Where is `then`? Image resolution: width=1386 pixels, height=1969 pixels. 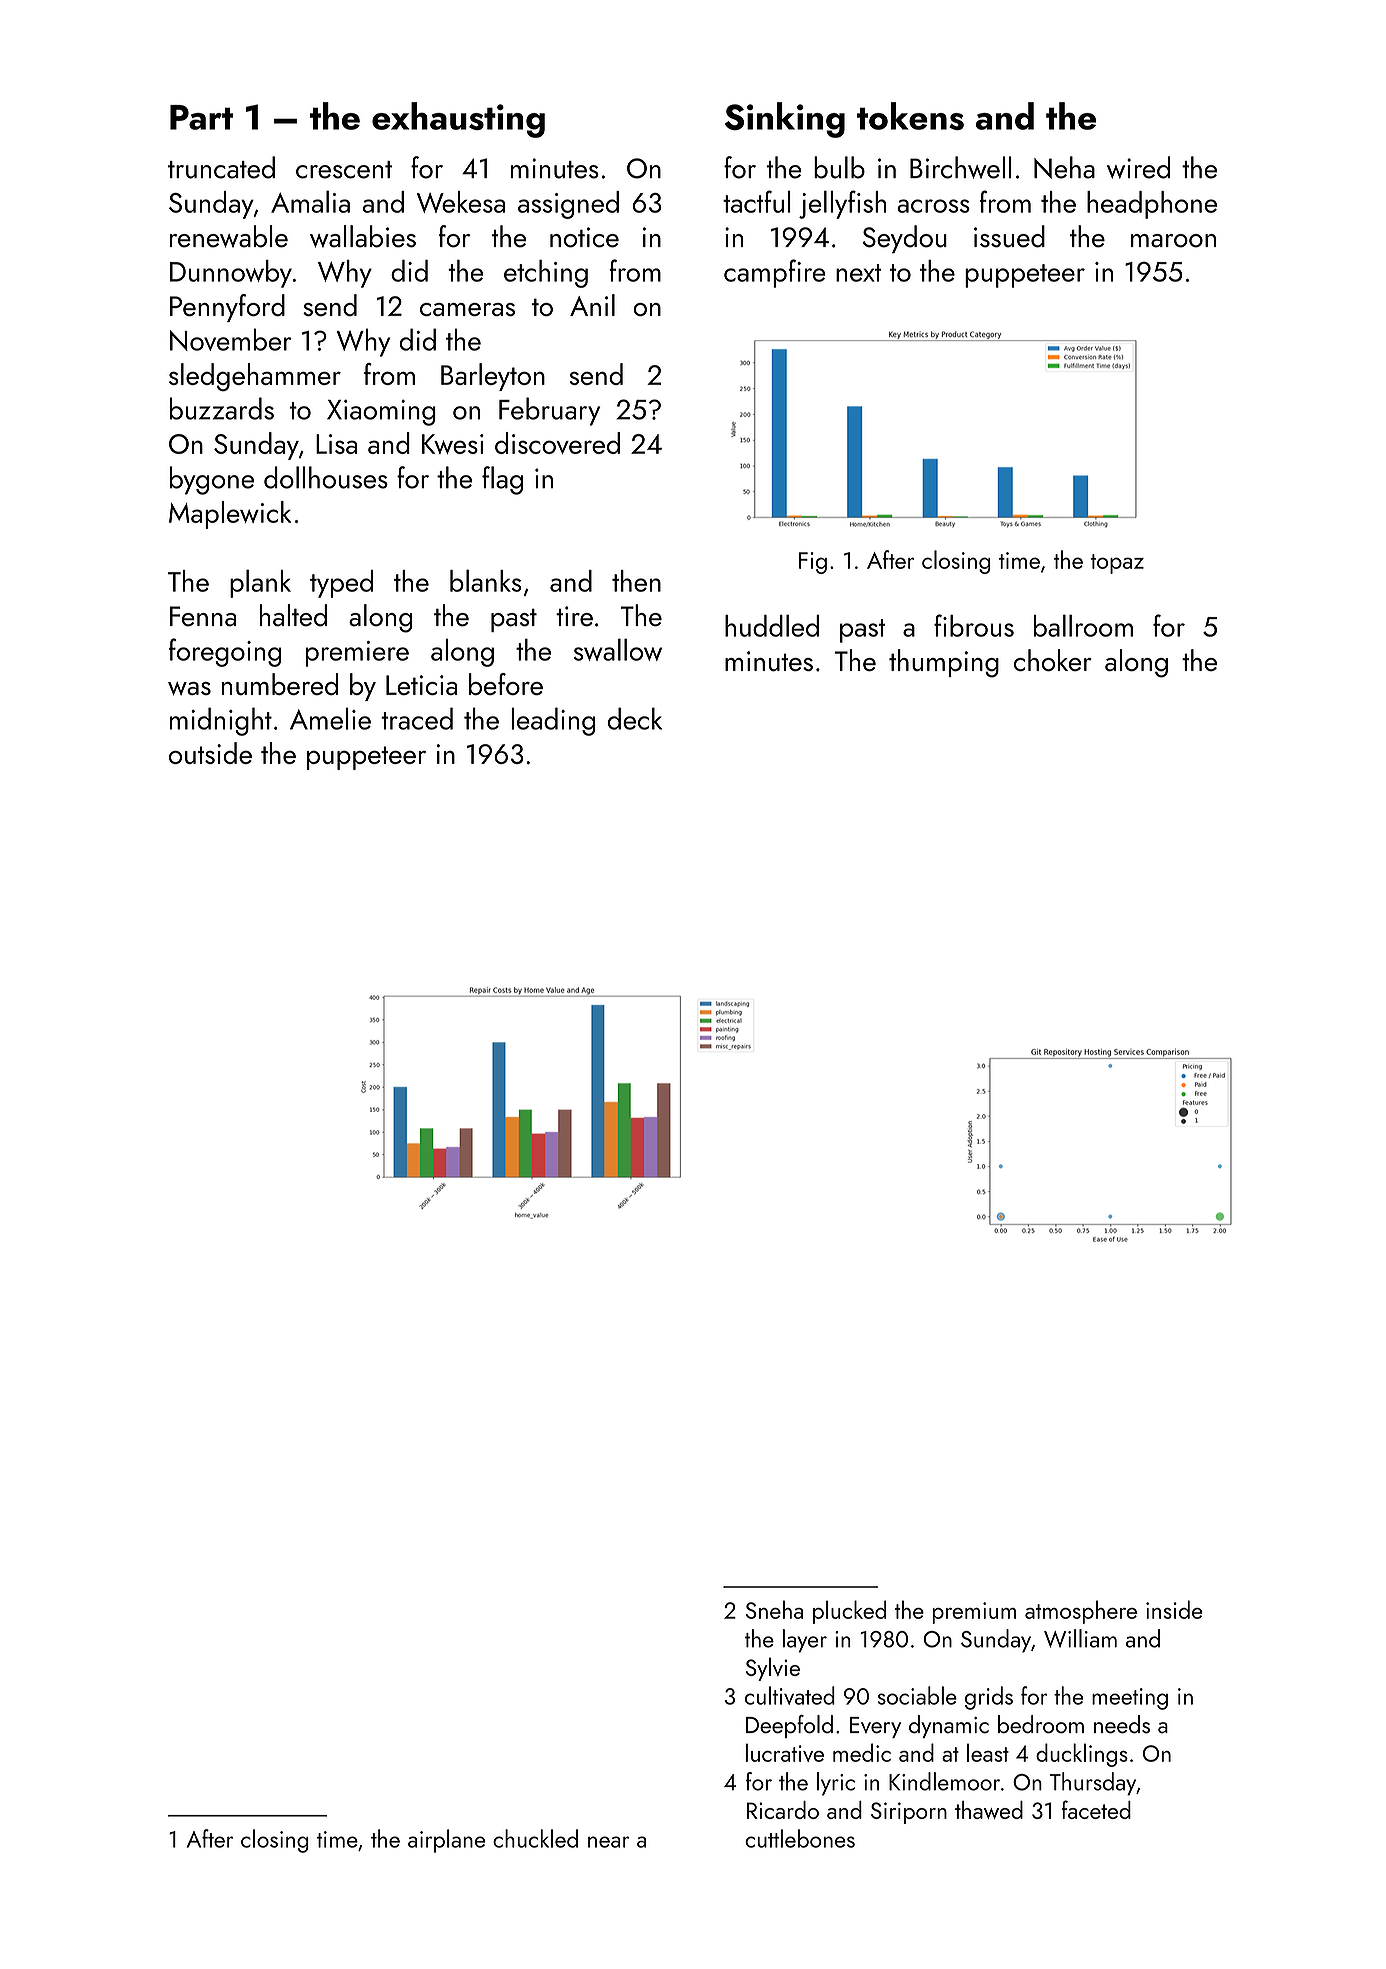 then is located at coordinates (636, 581).
